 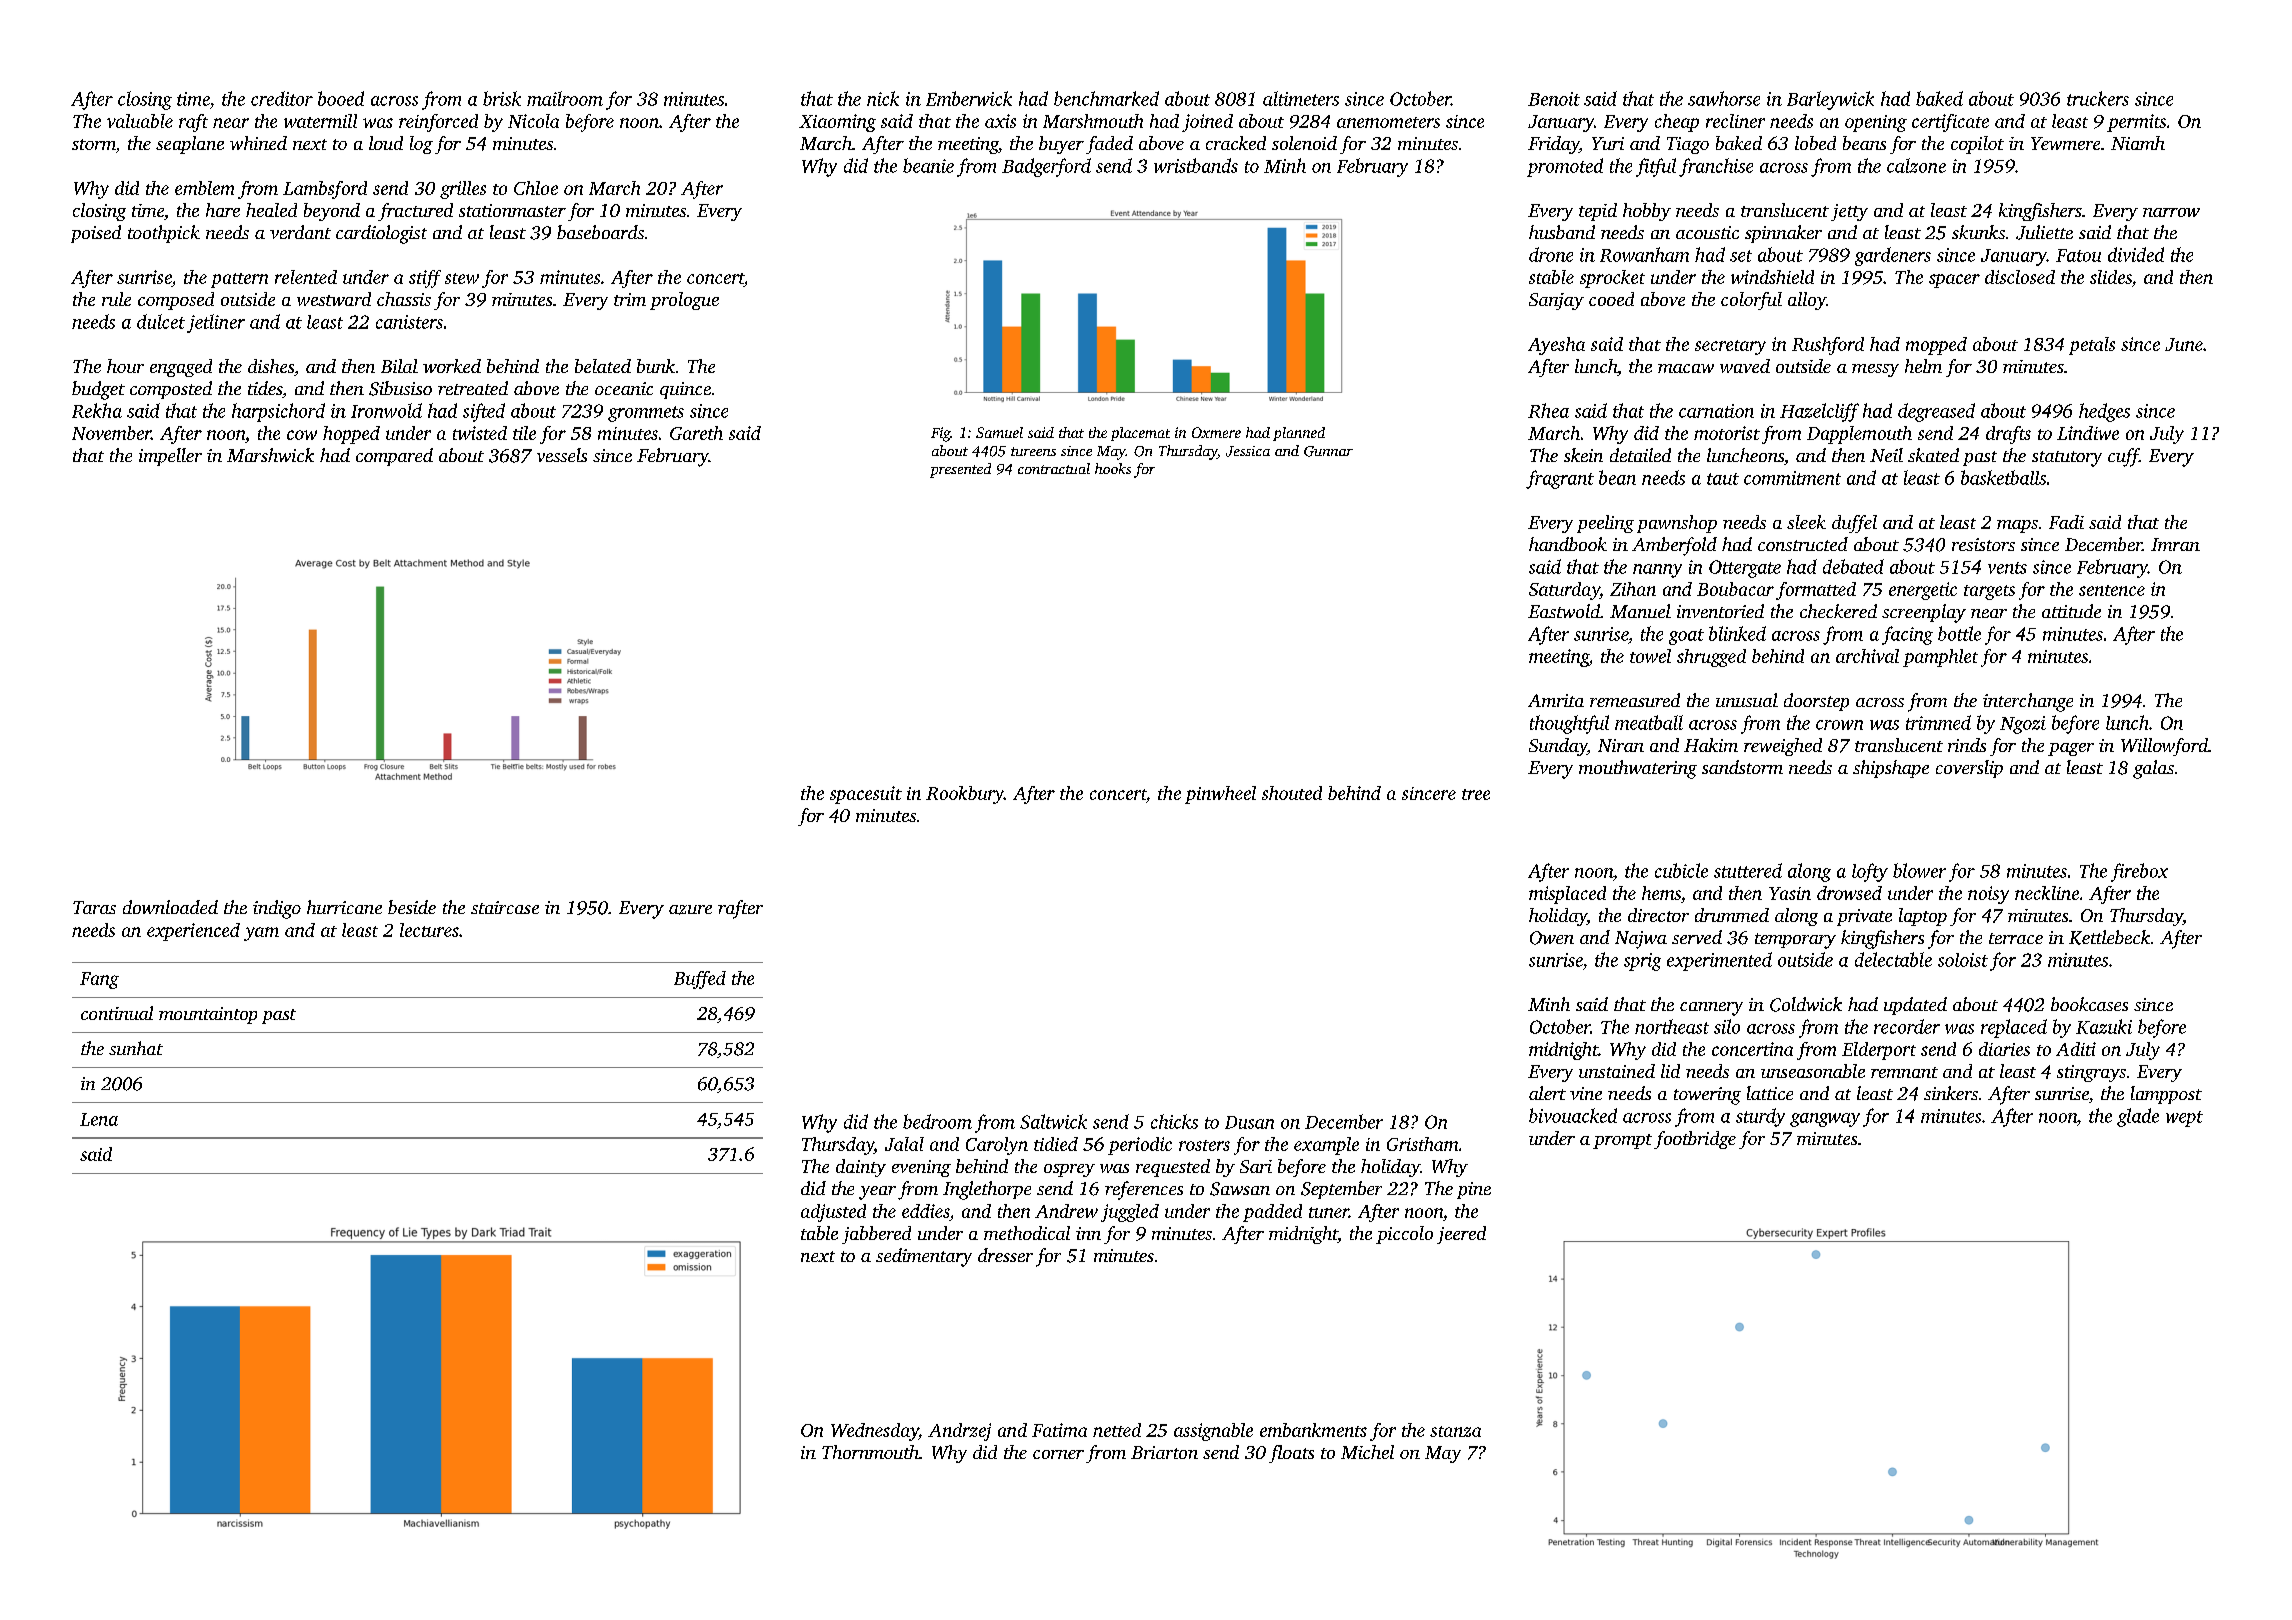 What do you see at coordinates (684, 301) in the screenshot?
I see `prologue` at bounding box center [684, 301].
